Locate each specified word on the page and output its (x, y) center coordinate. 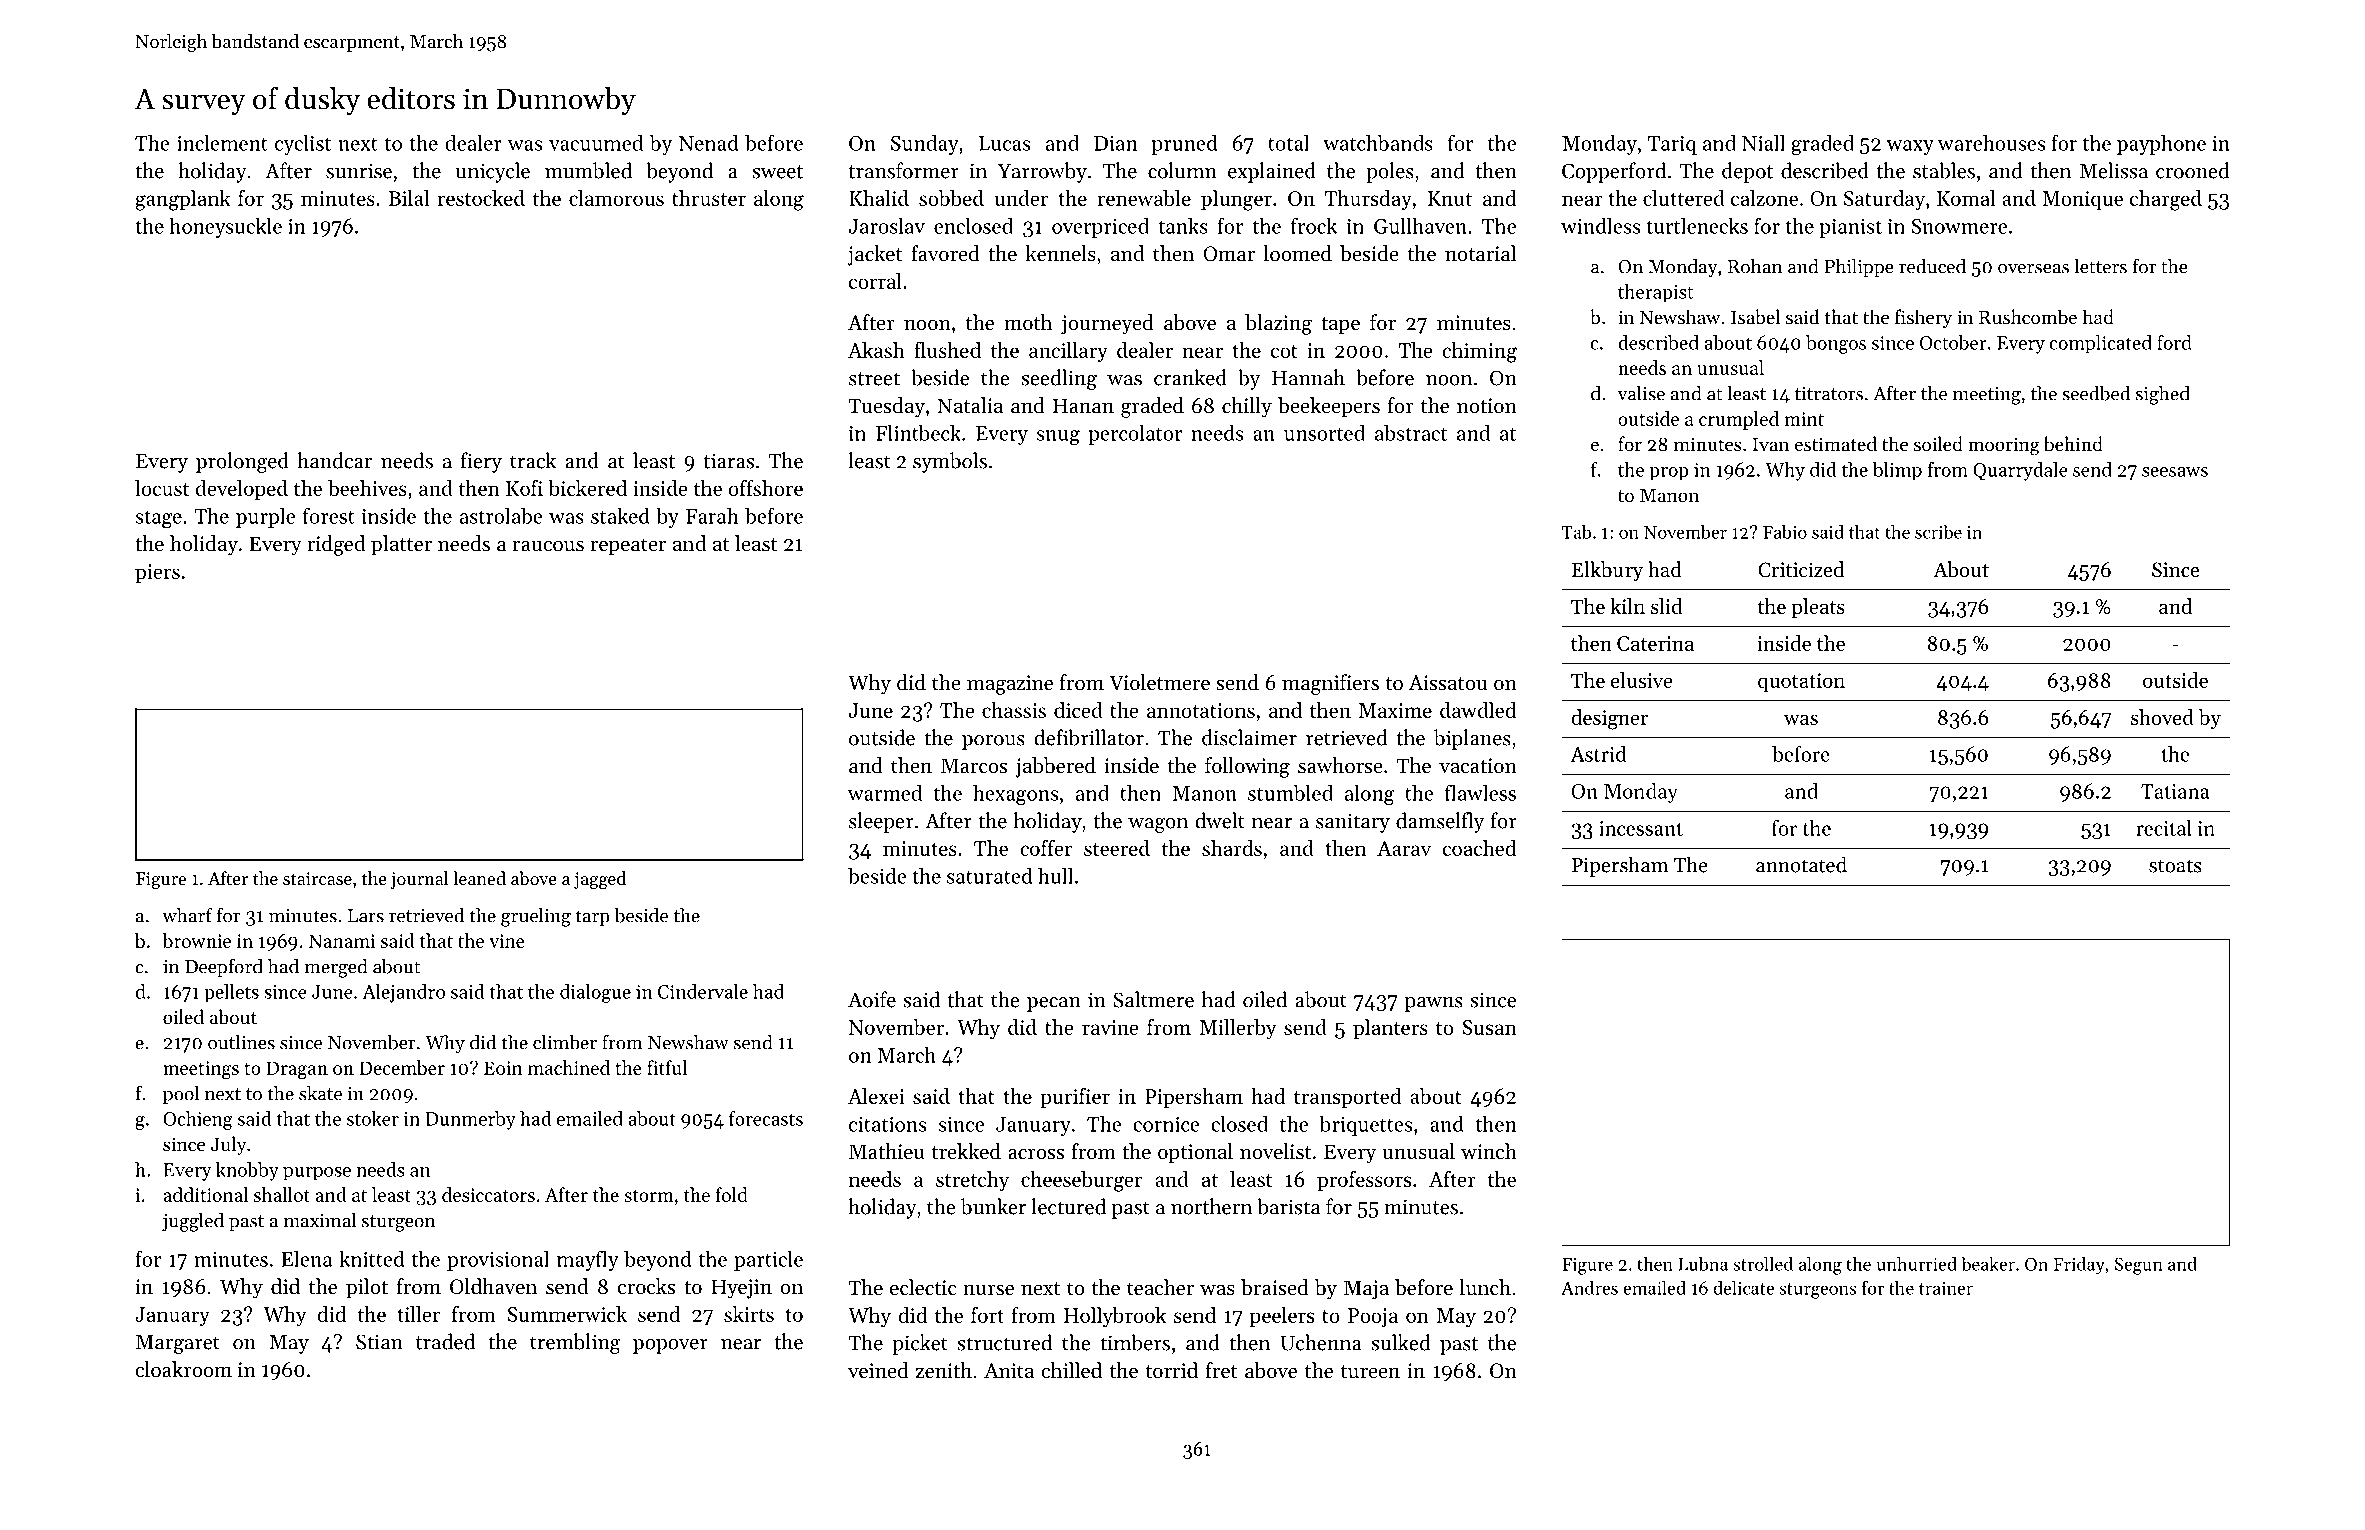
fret (1221, 1370)
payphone (2161, 145)
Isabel (1755, 317)
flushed (947, 350)
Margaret (178, 1344)
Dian (1115, 143)
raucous (548, 546)
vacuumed (596, 143)
